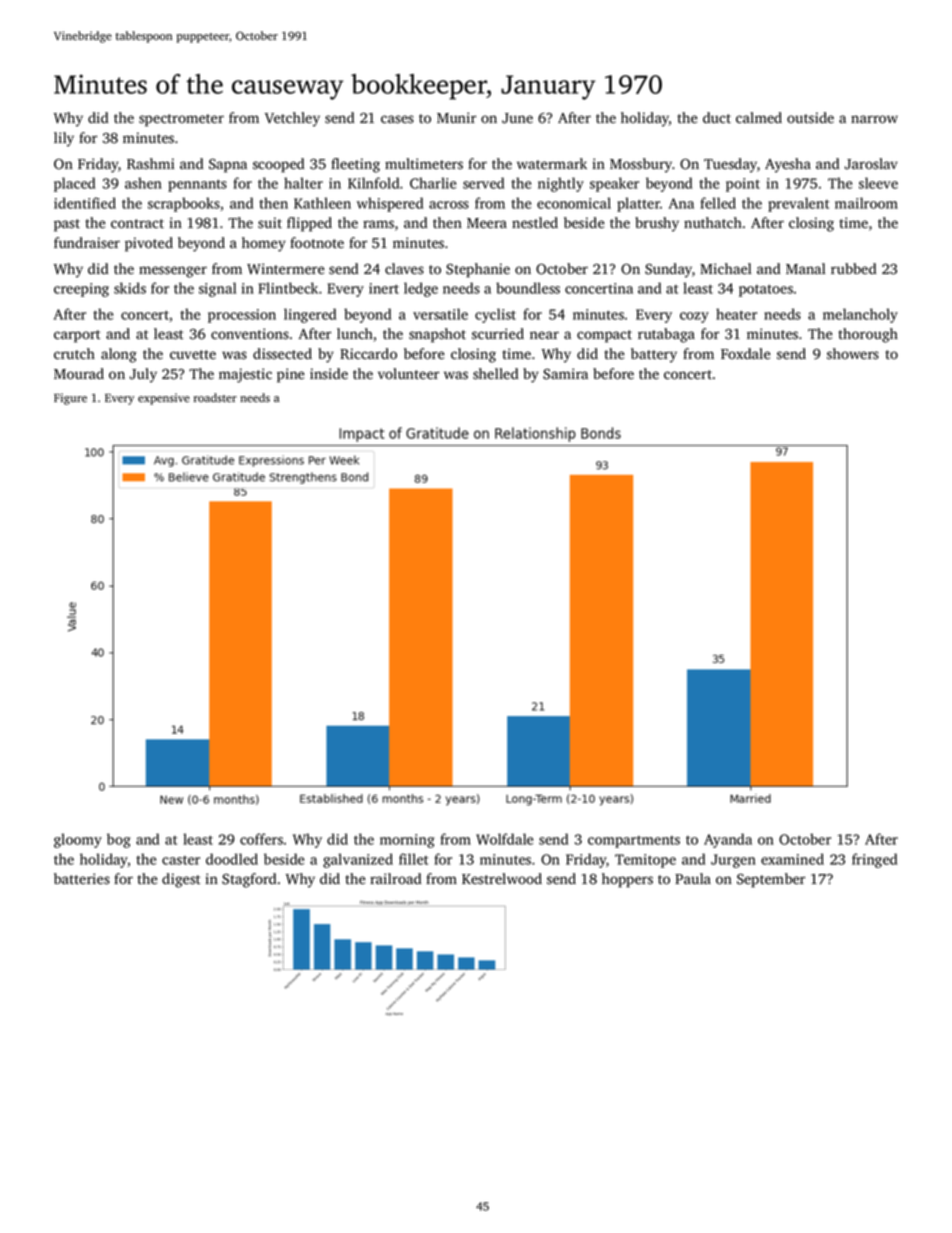 The height and width of the screenshot is (1233, 952). I want to click on Munir, so click(456, 117).
